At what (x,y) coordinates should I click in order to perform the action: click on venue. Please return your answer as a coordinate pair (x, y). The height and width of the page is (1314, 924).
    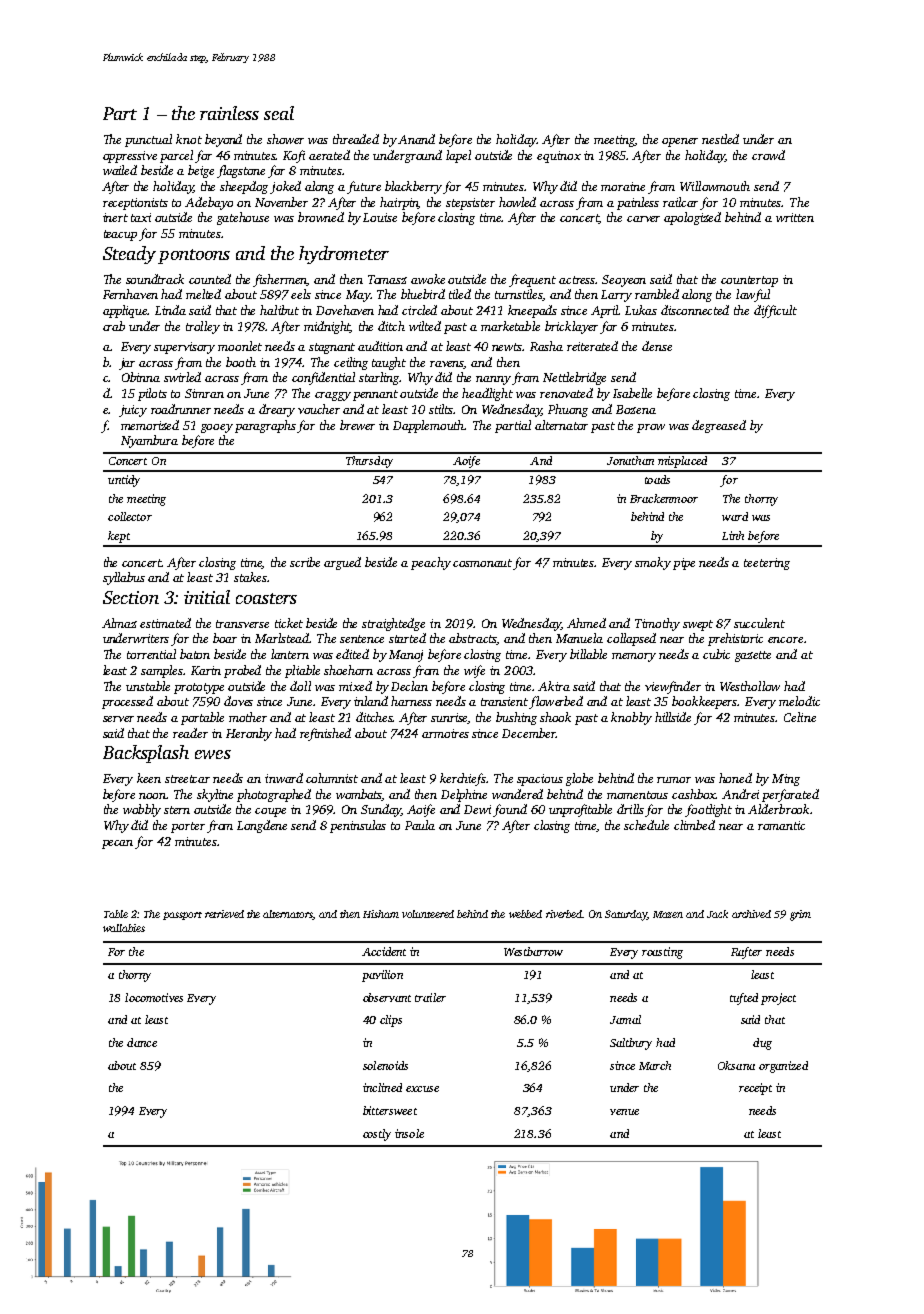
    Looking at the image, I should click on (624, 1112).
